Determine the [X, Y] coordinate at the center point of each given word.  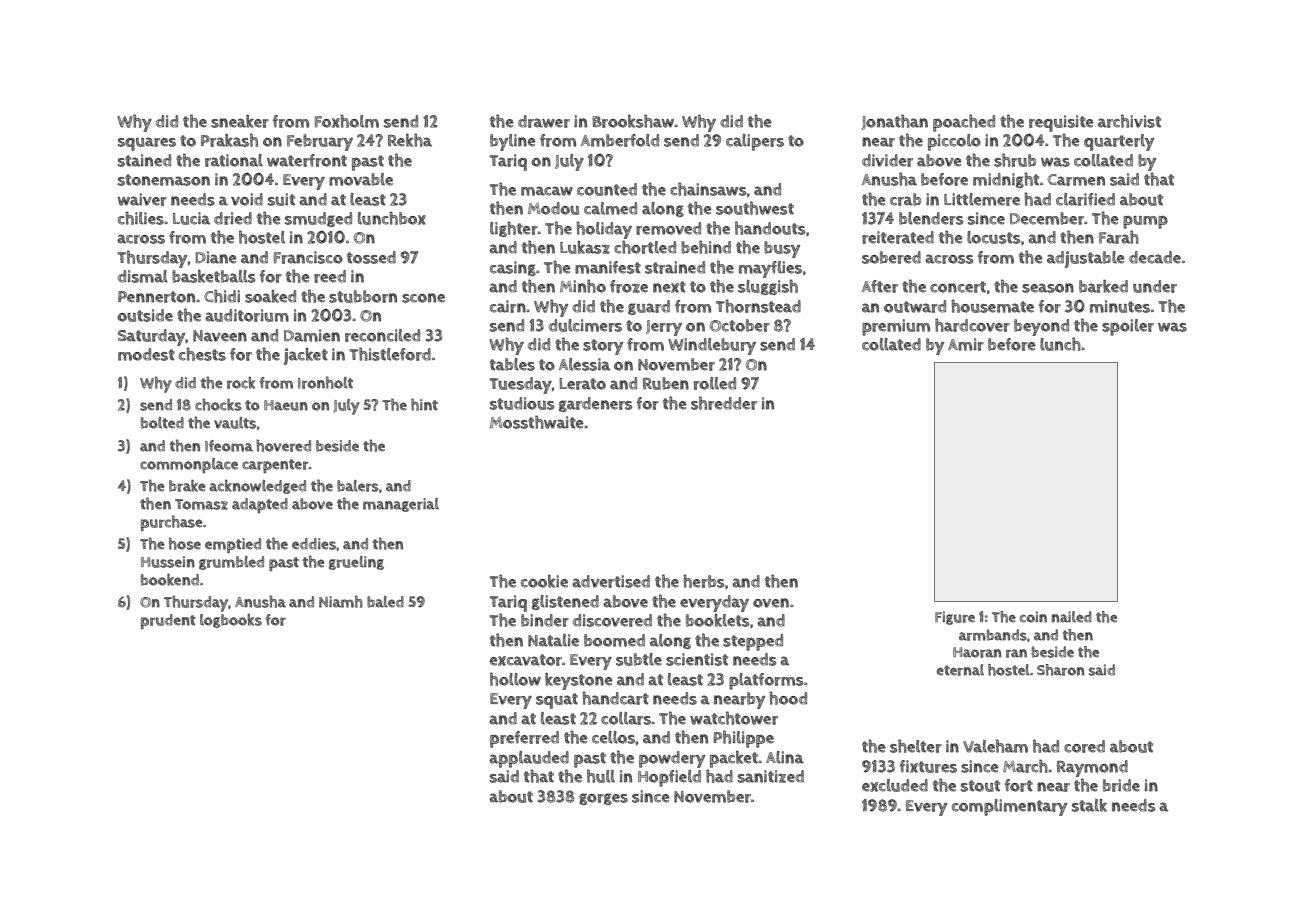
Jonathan [894, 122]
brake [187, 485]
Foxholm [346, 121]
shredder [724, 403]
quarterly [1119, 142]
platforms [766, 681]
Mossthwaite [537, 422]
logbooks [231, 620]
